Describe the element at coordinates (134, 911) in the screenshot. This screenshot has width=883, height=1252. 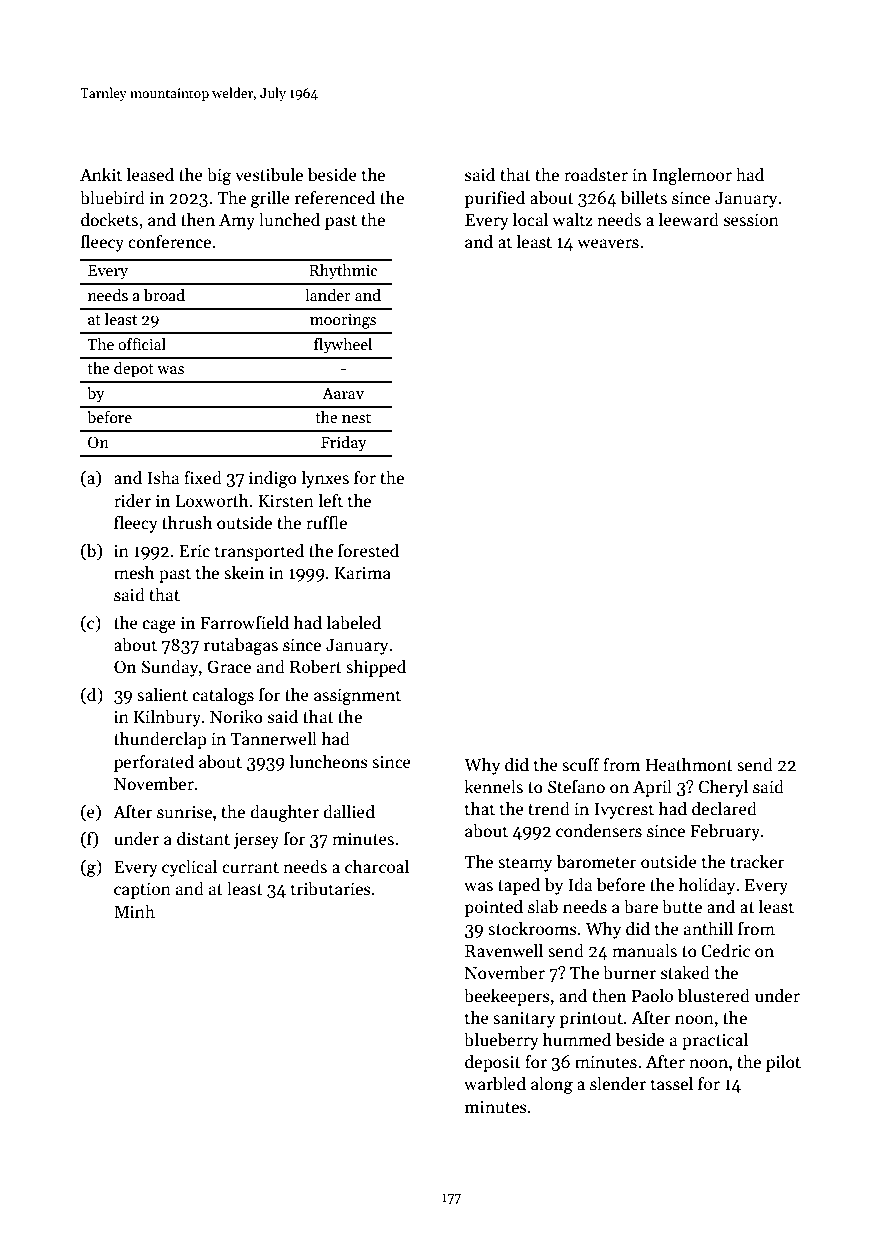
I see `Minh` at that location.
